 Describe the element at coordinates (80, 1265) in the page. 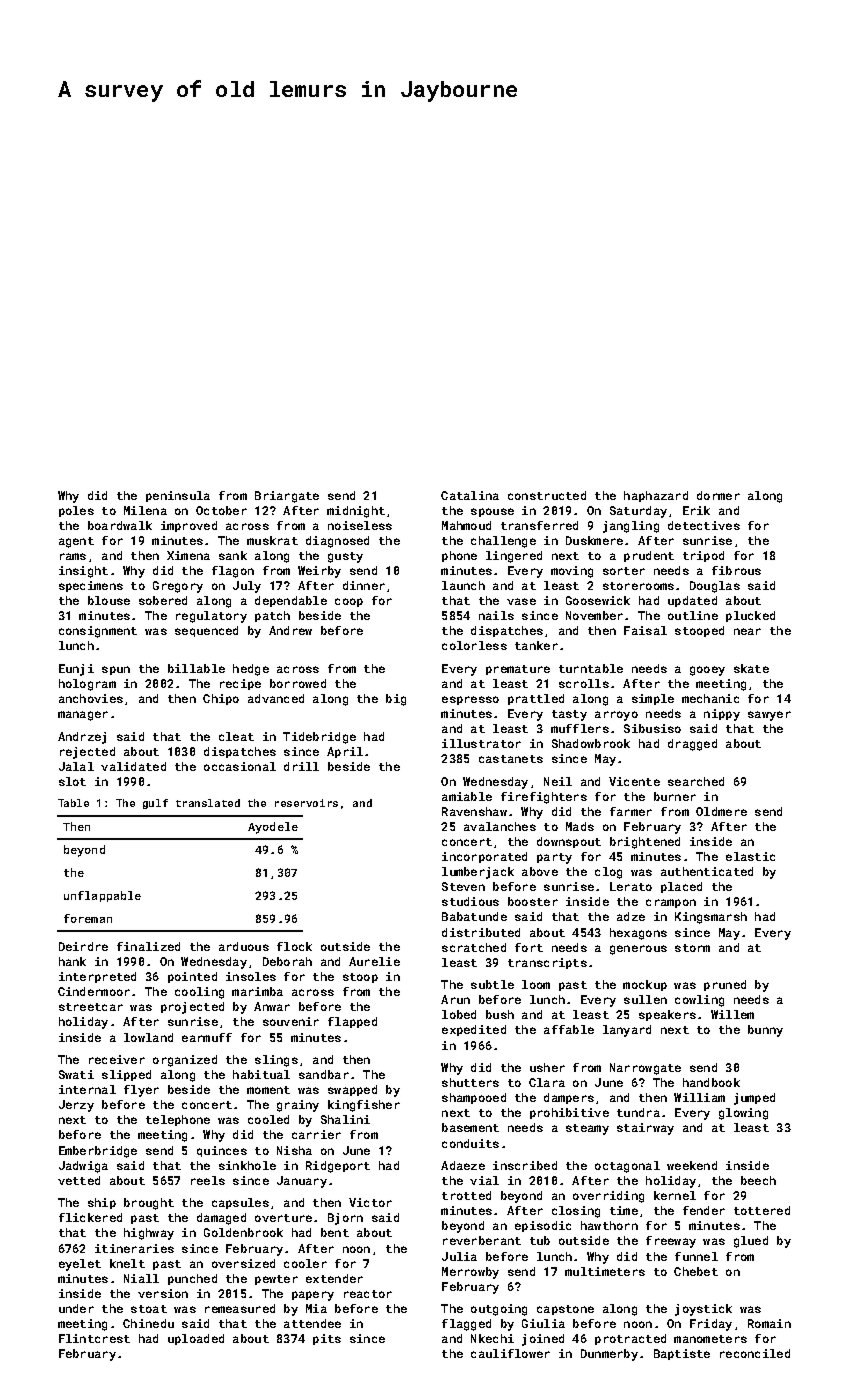

I see `eyelet` at that location.
